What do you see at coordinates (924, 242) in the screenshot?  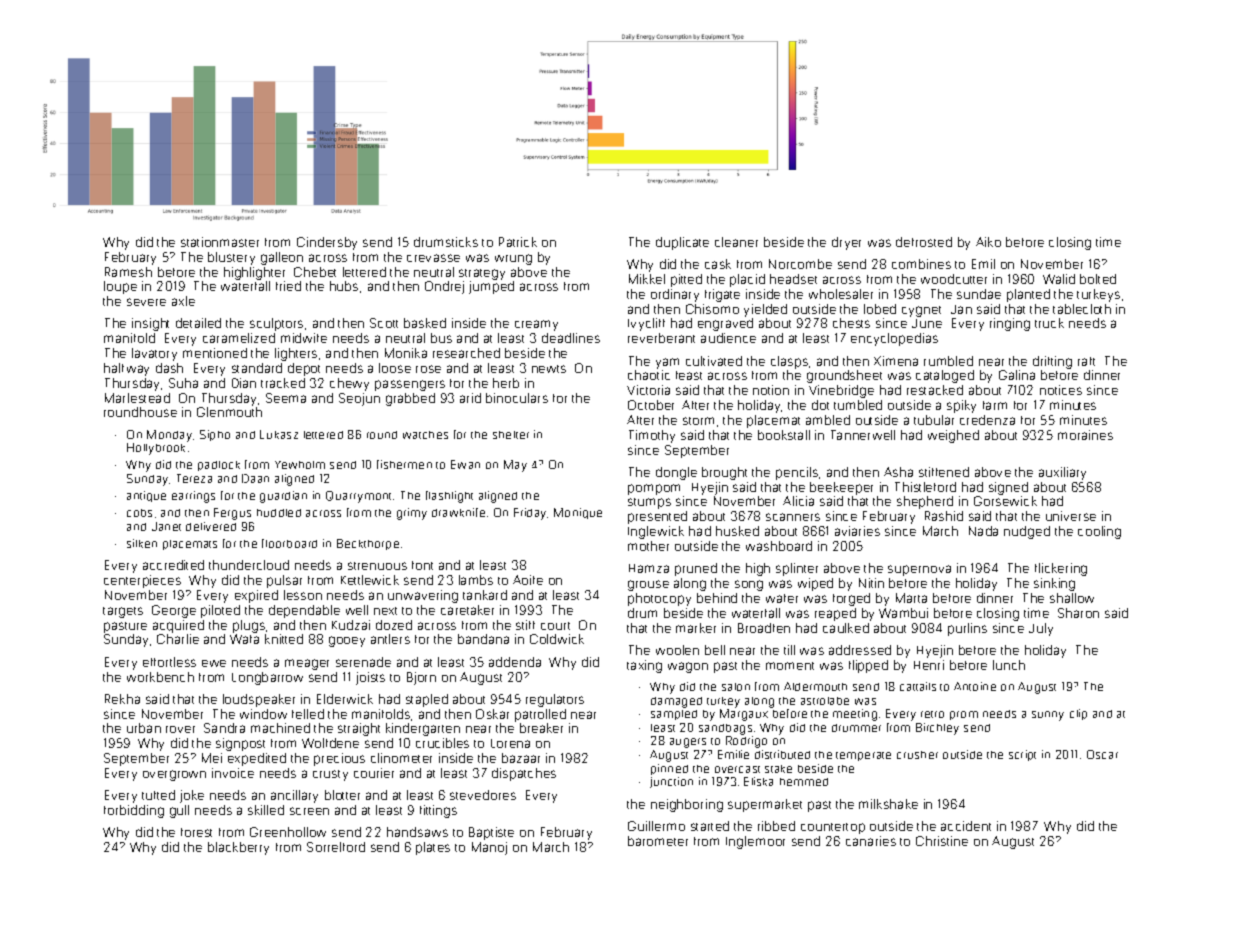 I see `defrosted` at bounding box center [924, 242].
